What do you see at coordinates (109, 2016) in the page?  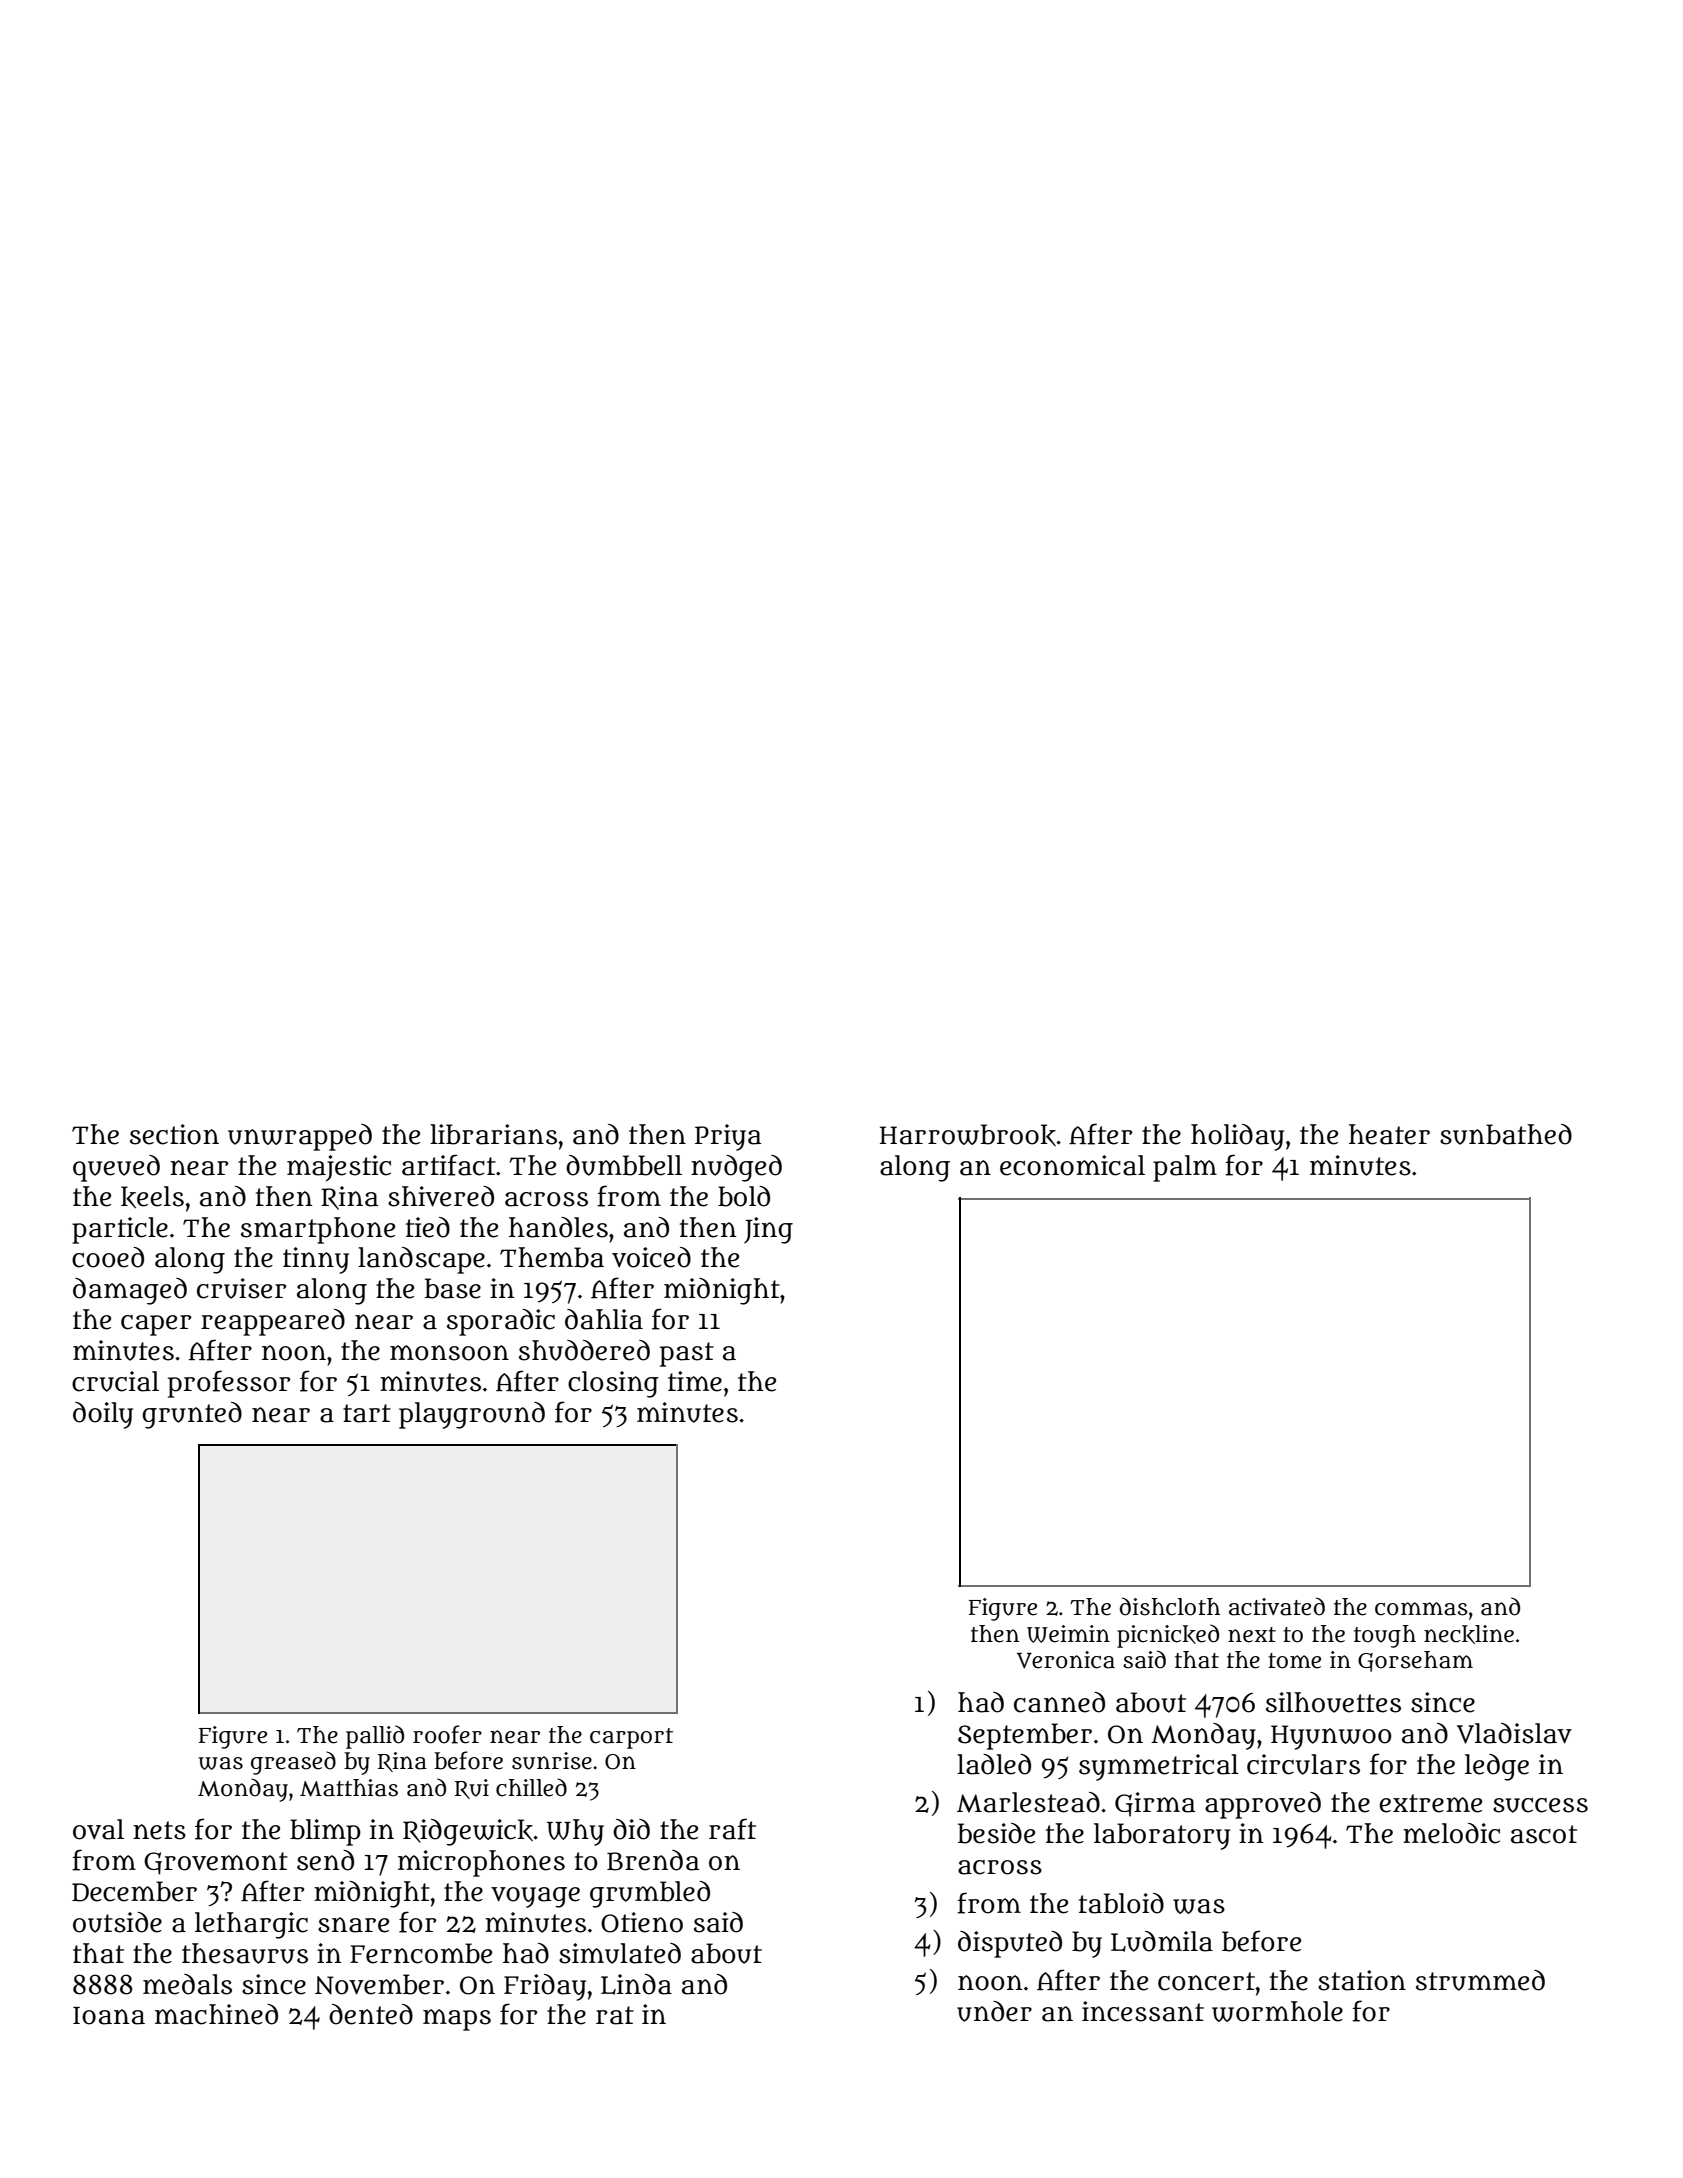 I see `Ioana` at bounding box center [109, 2016].
